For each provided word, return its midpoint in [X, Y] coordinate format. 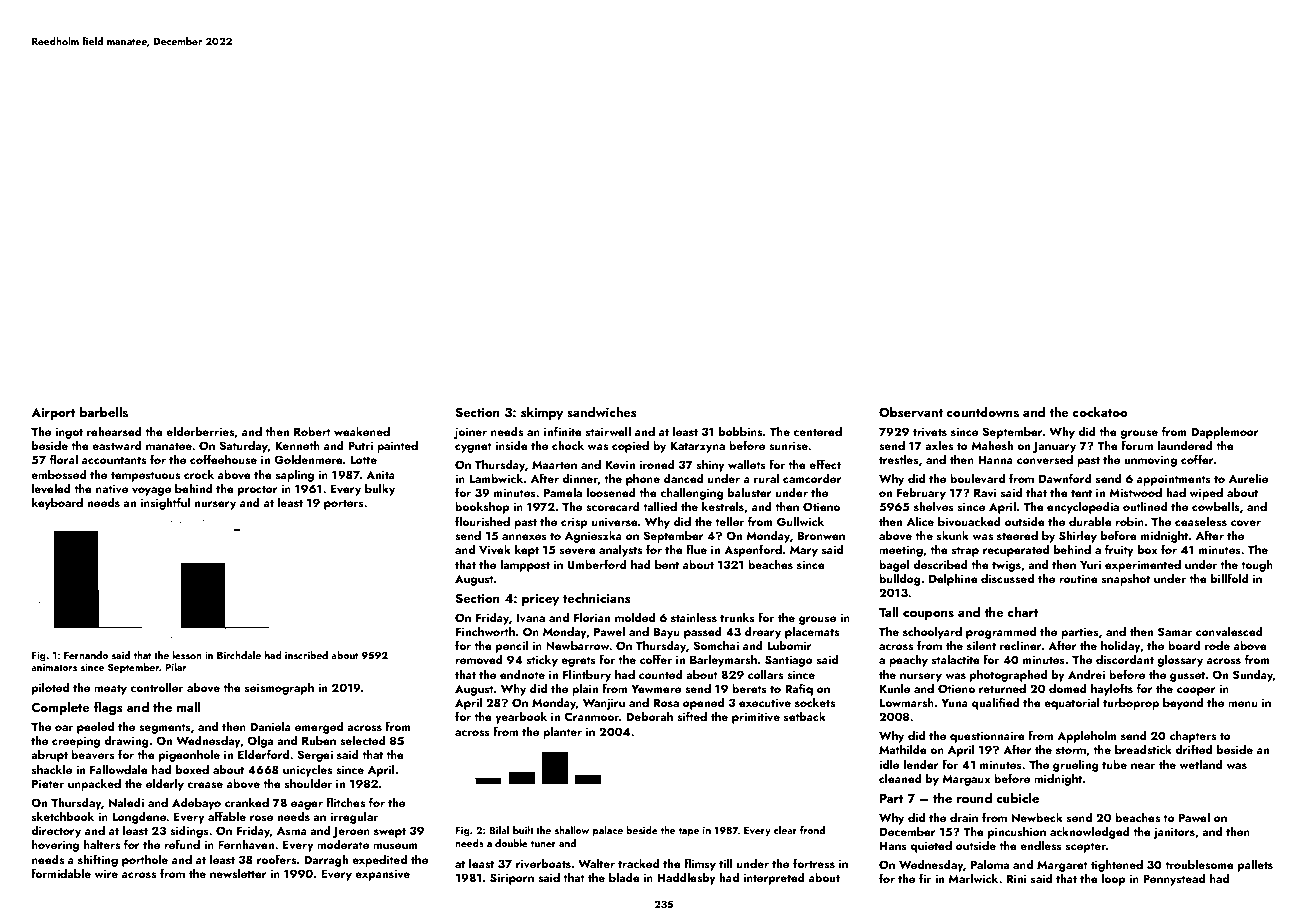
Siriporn [512, 879]
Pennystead [1174, 880]
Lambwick [496, 478]
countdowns [983, 412]
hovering [55, 846]
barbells [104, 412]
